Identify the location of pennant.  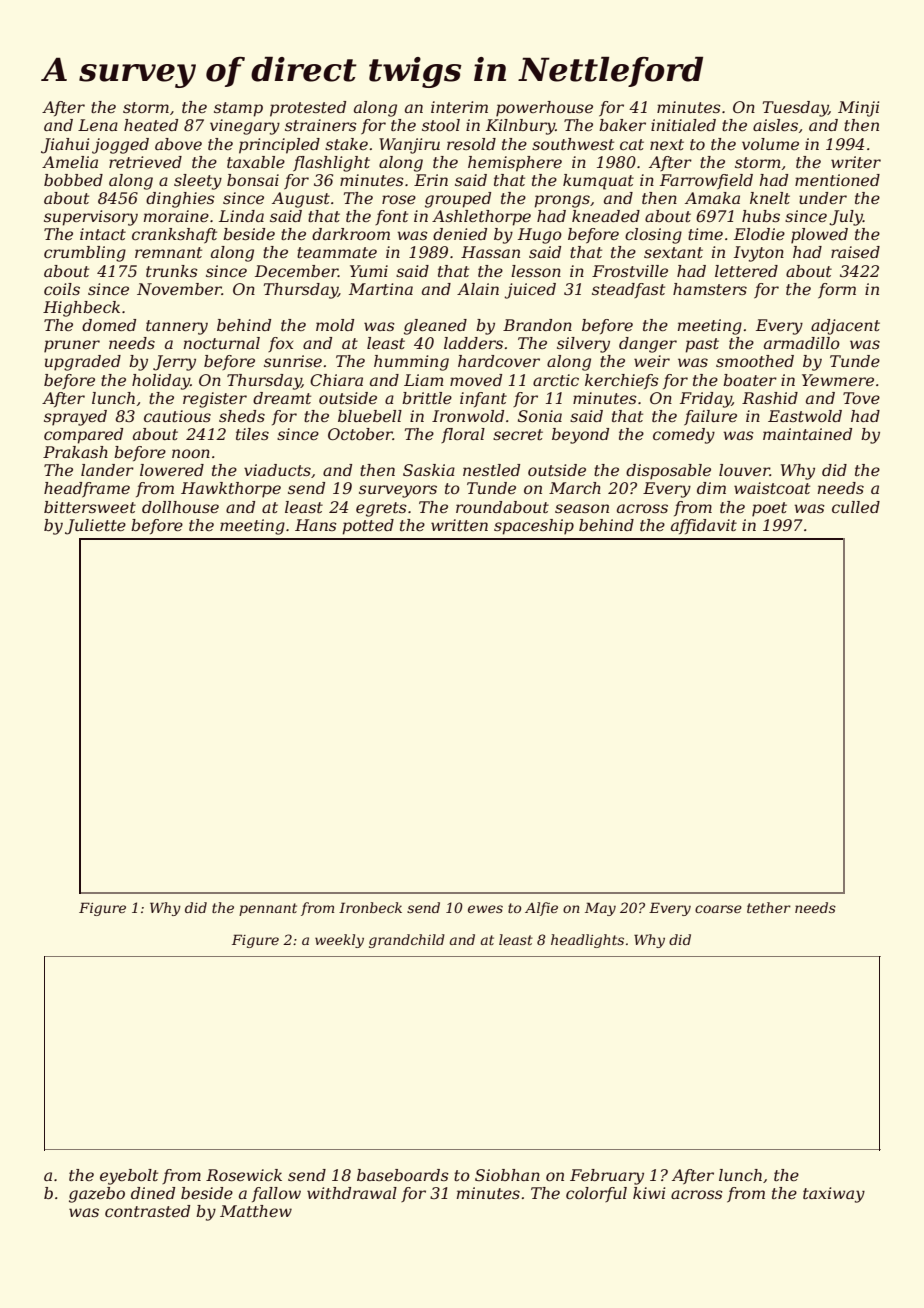
(268, 909).
